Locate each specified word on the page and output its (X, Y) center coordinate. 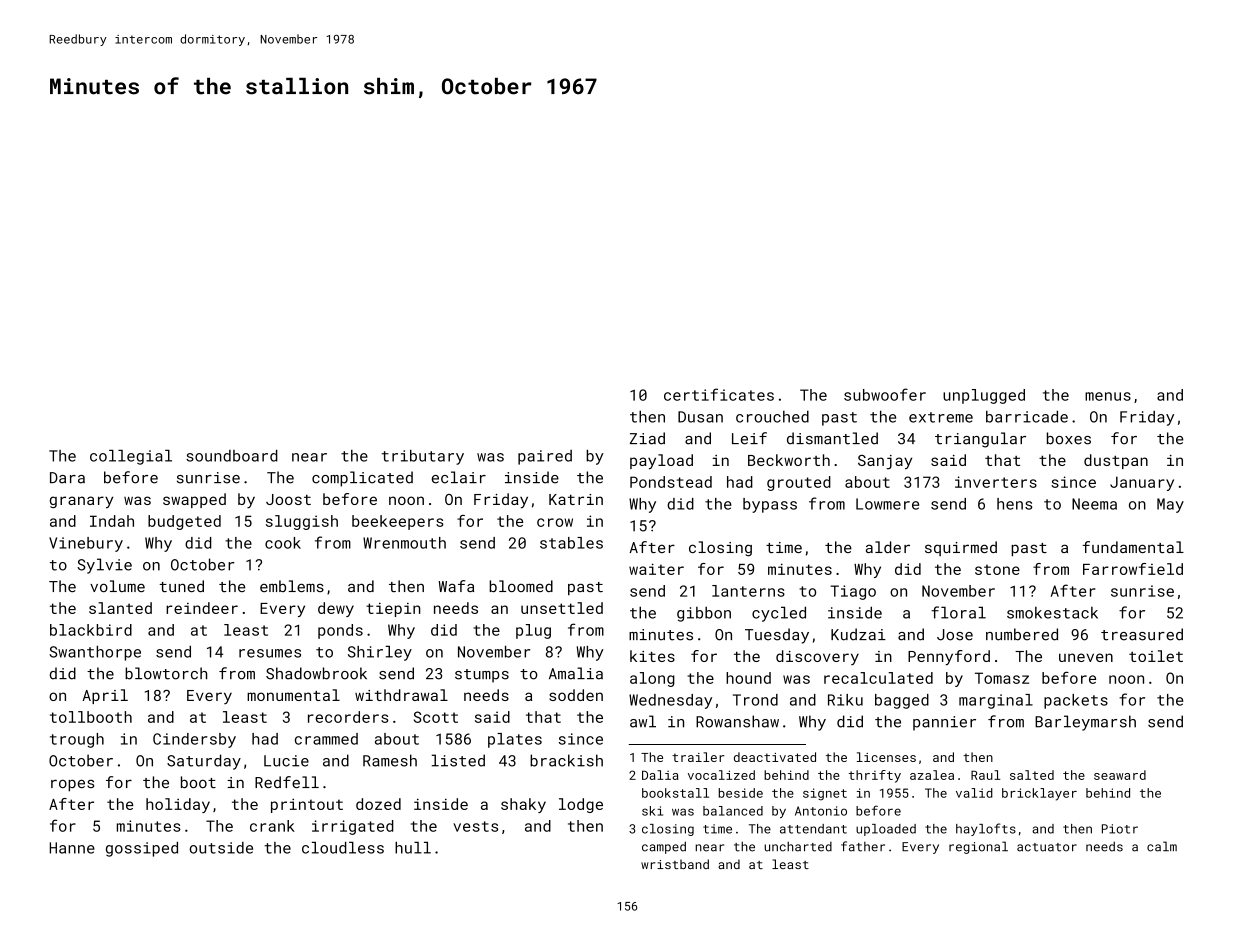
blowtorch (166, 673)
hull (413, 848)
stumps (482, 676)
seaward (1120, 775)
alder (888, 547)
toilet (1156, 656)
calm (1162, 846)
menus (1108, 396)
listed (458, 760)
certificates (719, 394)
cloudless (343, 848)
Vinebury (86, 544)
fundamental (1133, 547)
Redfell (287, 782)
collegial (131, 457)
